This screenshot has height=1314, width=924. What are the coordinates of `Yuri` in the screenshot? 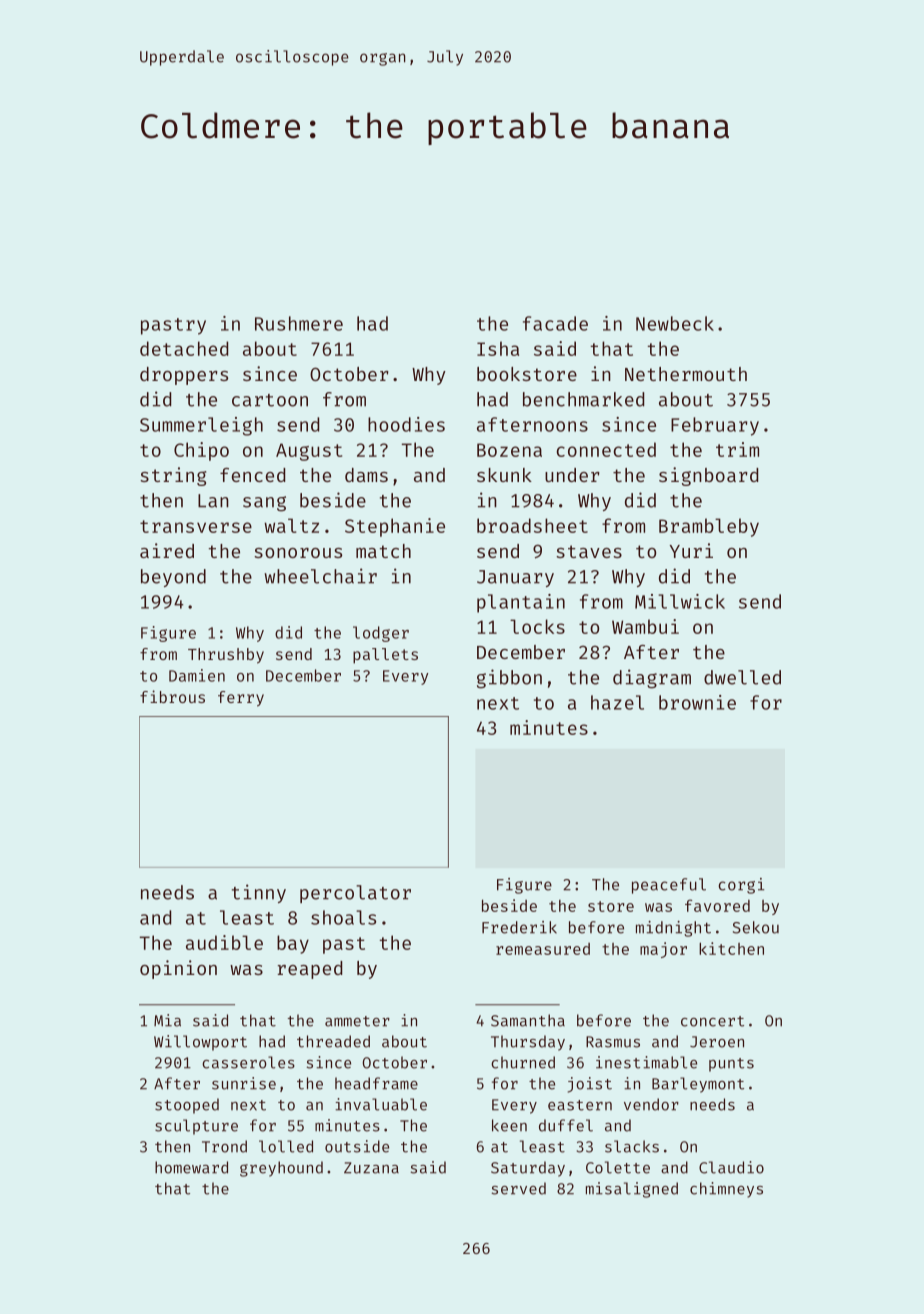 It's located at (691, 550).
